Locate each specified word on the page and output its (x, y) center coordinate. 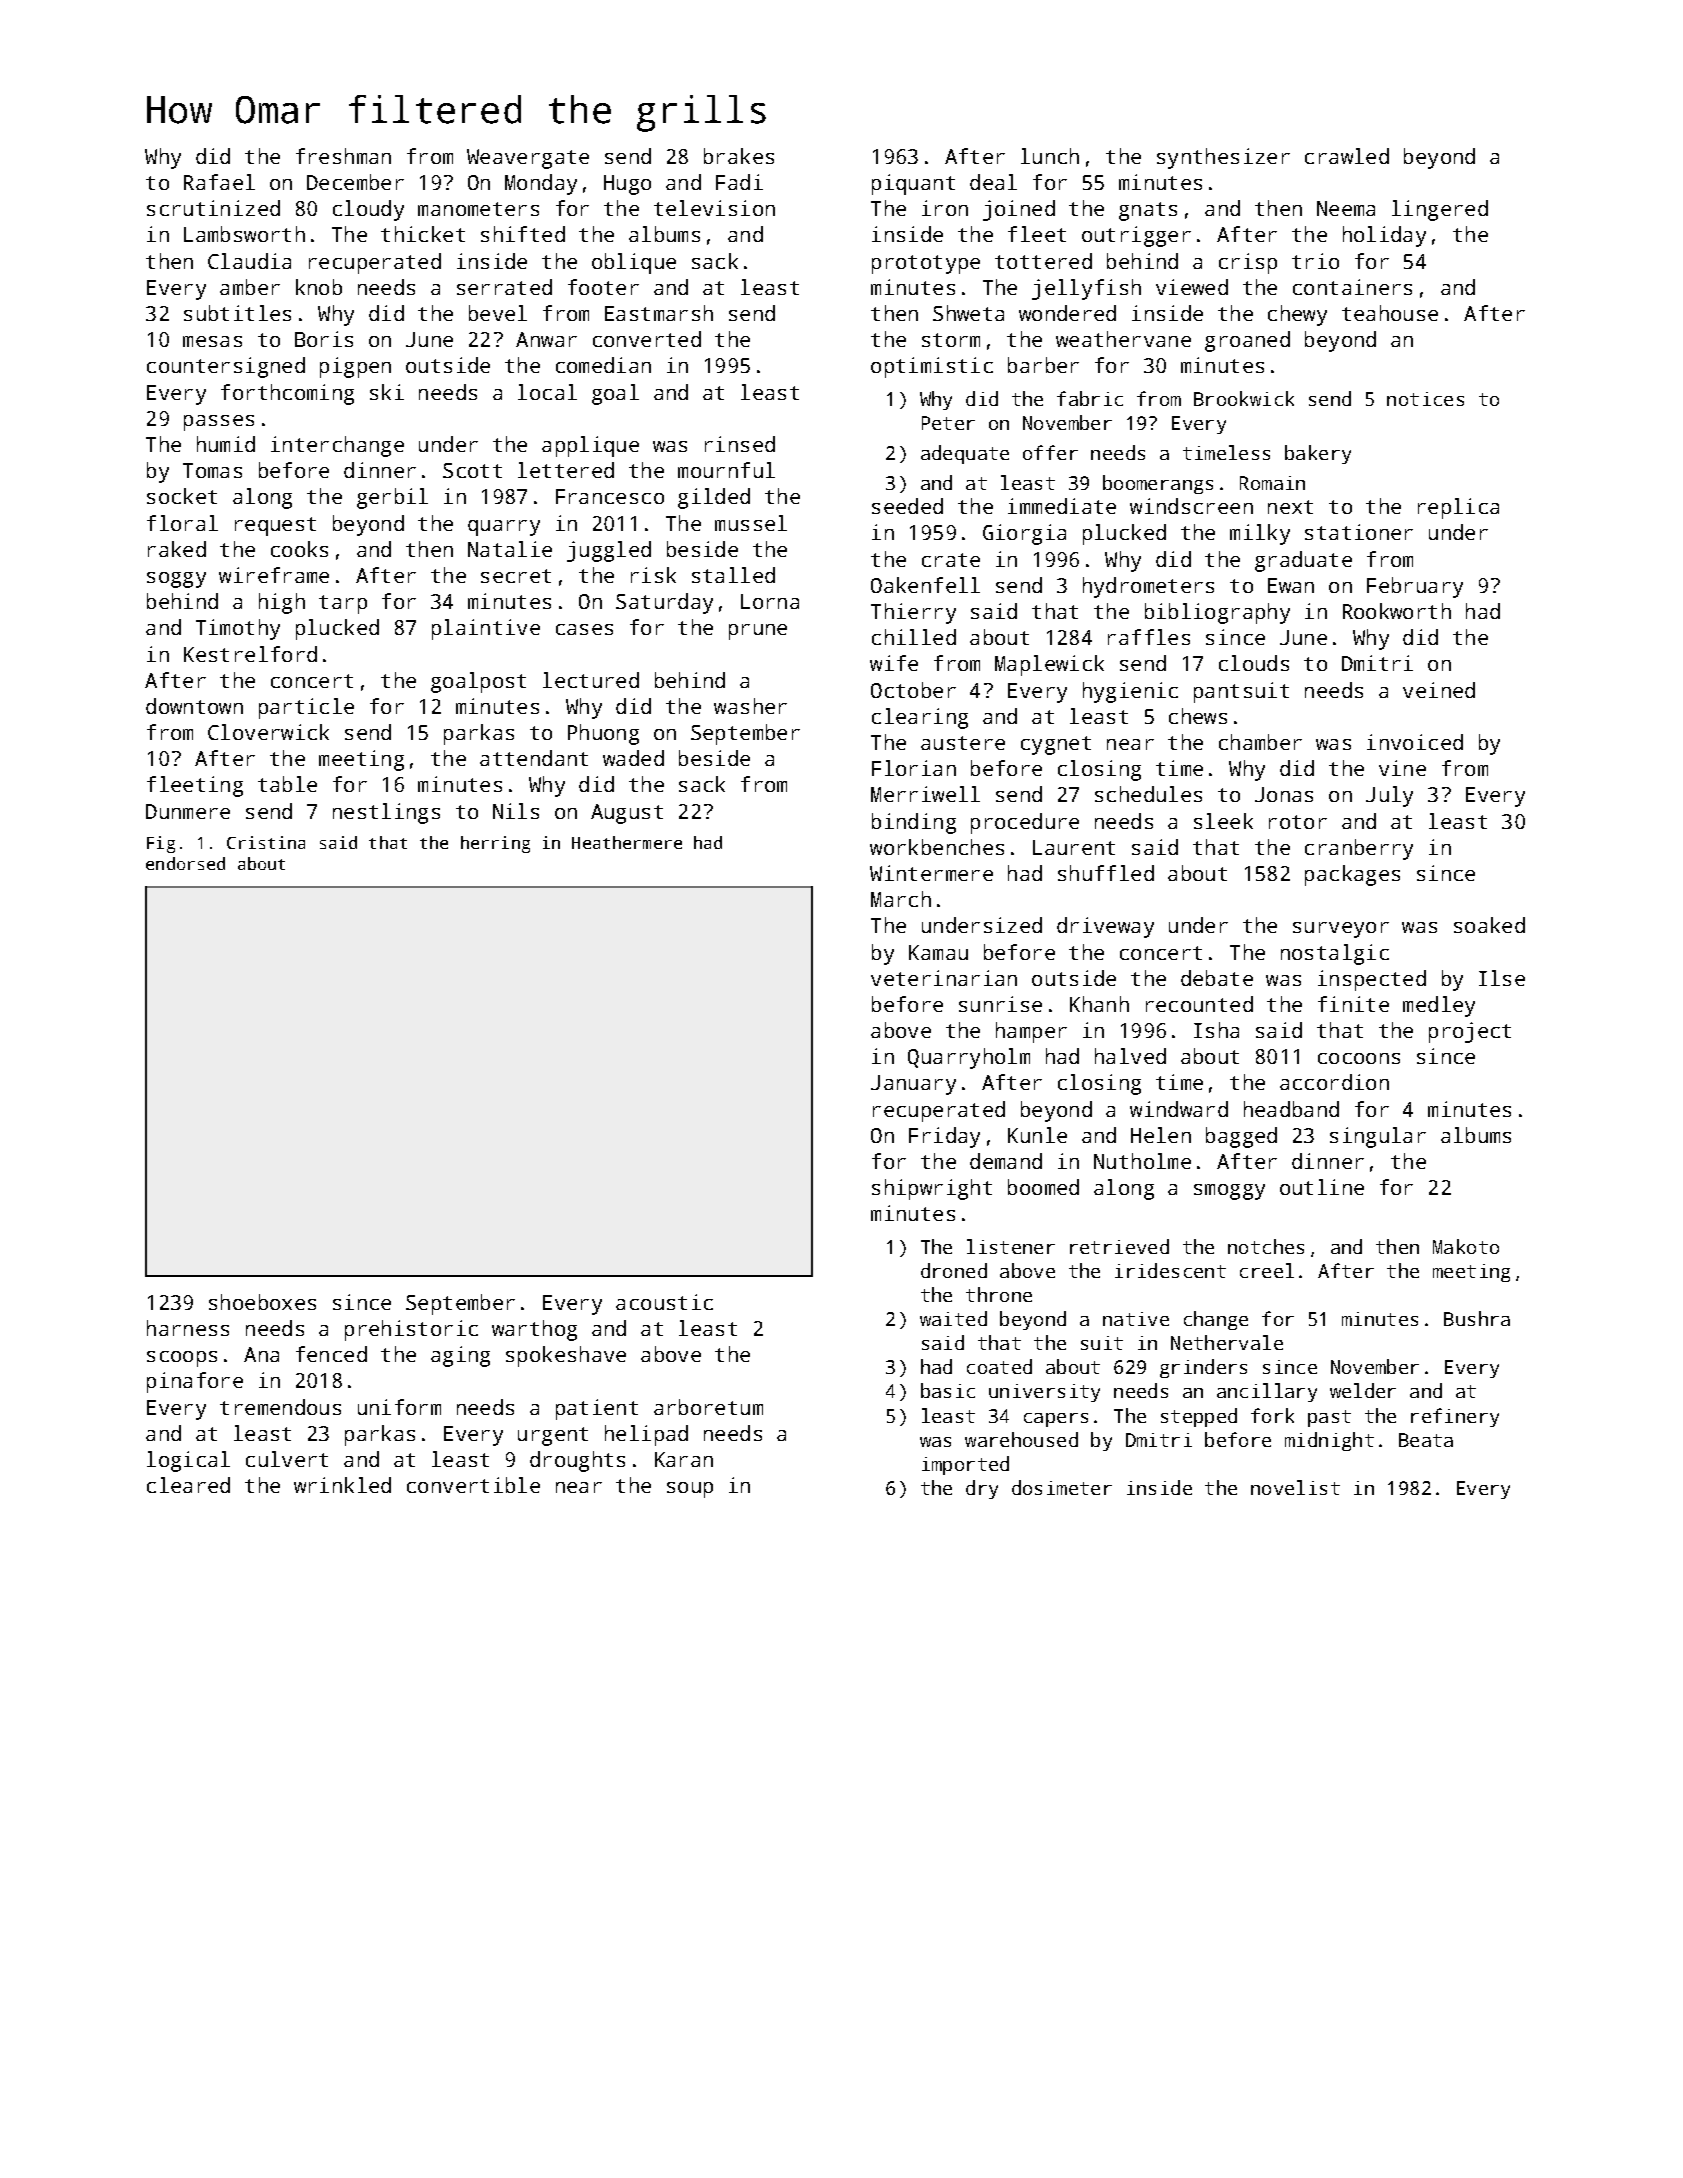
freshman (343, 156)
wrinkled (342, 1485)
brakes (739, 156)
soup (690, 1490)
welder (1363, 1390)
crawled (1347, 156)
